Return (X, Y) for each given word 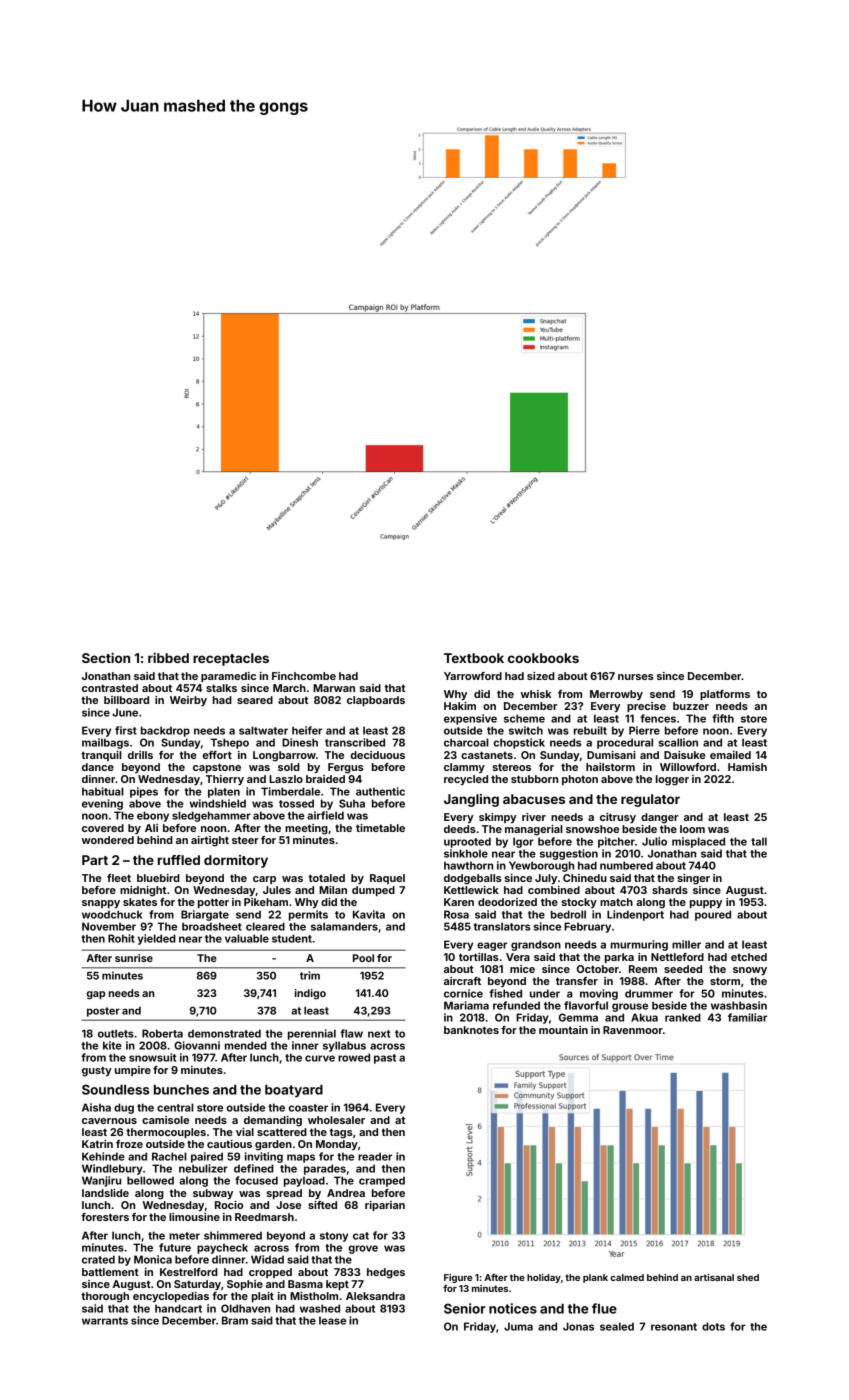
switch (526, 730)
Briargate (205, 915)
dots (713, 1326)
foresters (105, 1217)
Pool (363, 958)
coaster (308, 1108)
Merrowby (616, 695)
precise (646, 707)
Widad (267, 1259)
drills (140, 755)
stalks (221, 688)
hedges (386, 1273)
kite (112, 1045)
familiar (747, 1017)
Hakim (460, 706)
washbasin (739, 1005)
